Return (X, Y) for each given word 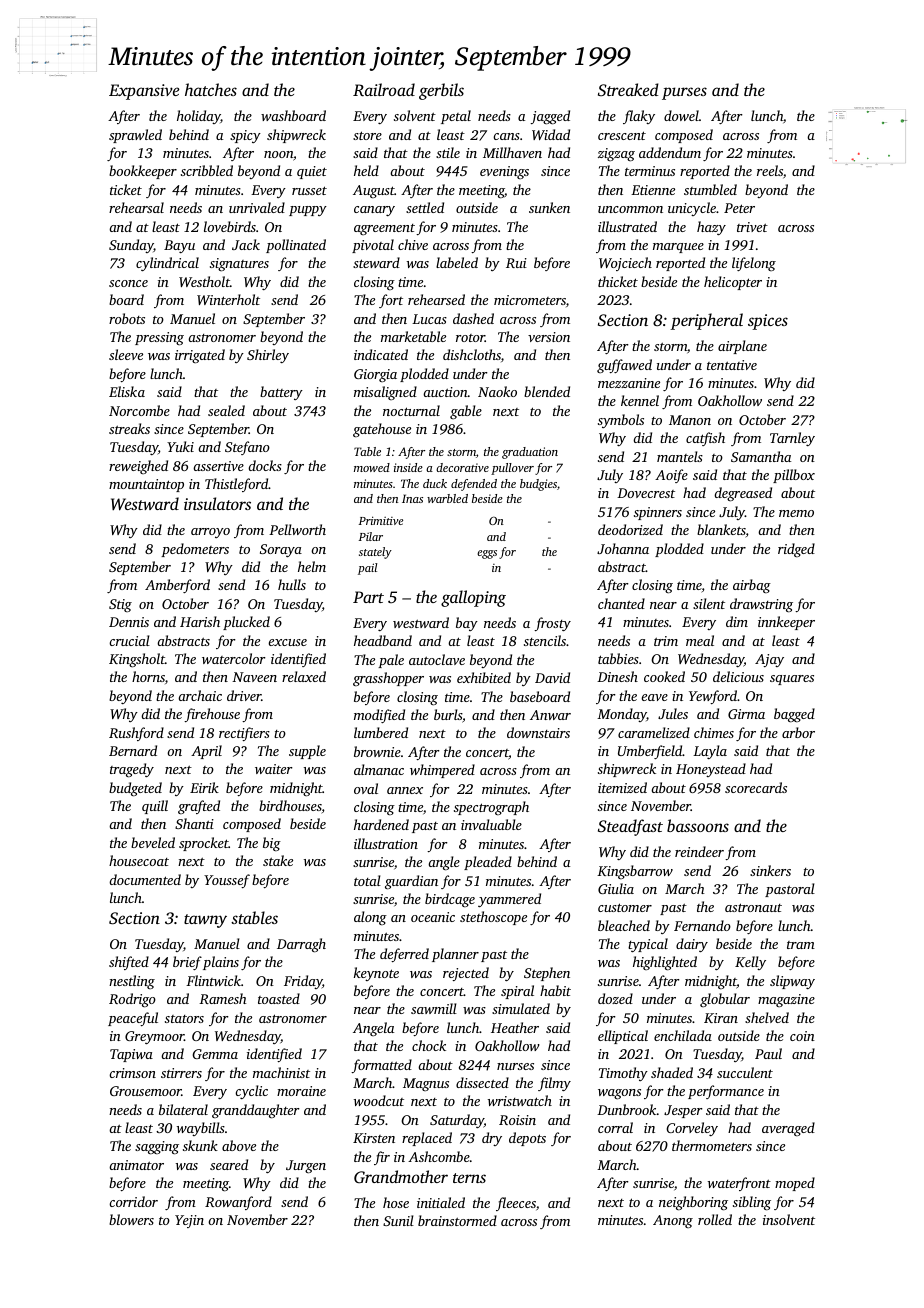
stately (375, 553)
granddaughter (255, 1111)
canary (374, 211)
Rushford (136, 734)
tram (801, 945)
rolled (715, 1219)
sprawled (135, 136)
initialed (441, 1202)
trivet (752, 227)
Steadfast (630, 827)
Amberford (177, 586)
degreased (743, 494)
